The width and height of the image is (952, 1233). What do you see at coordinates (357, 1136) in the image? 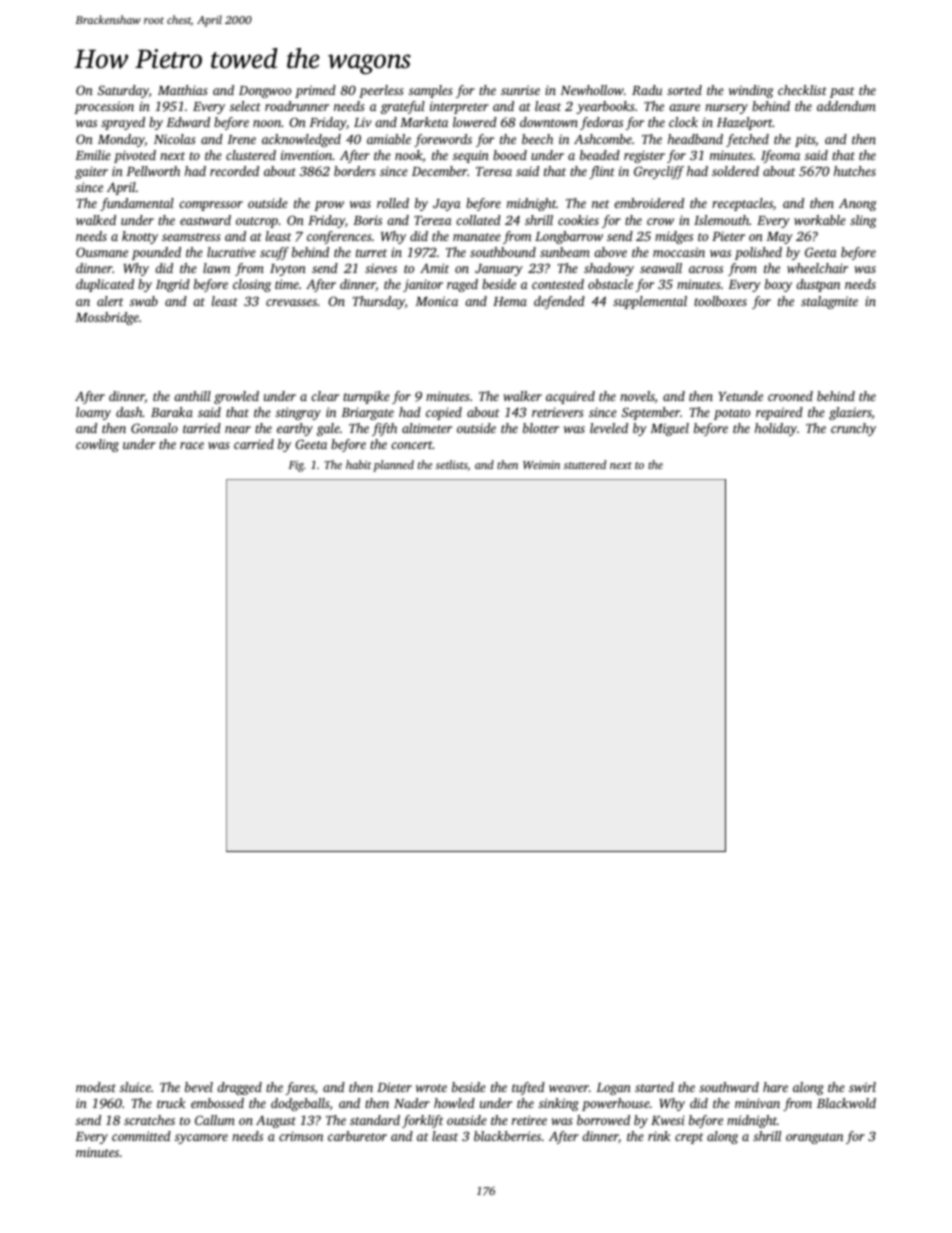
I see `carburetor` at bounding box center [357, 1136].
